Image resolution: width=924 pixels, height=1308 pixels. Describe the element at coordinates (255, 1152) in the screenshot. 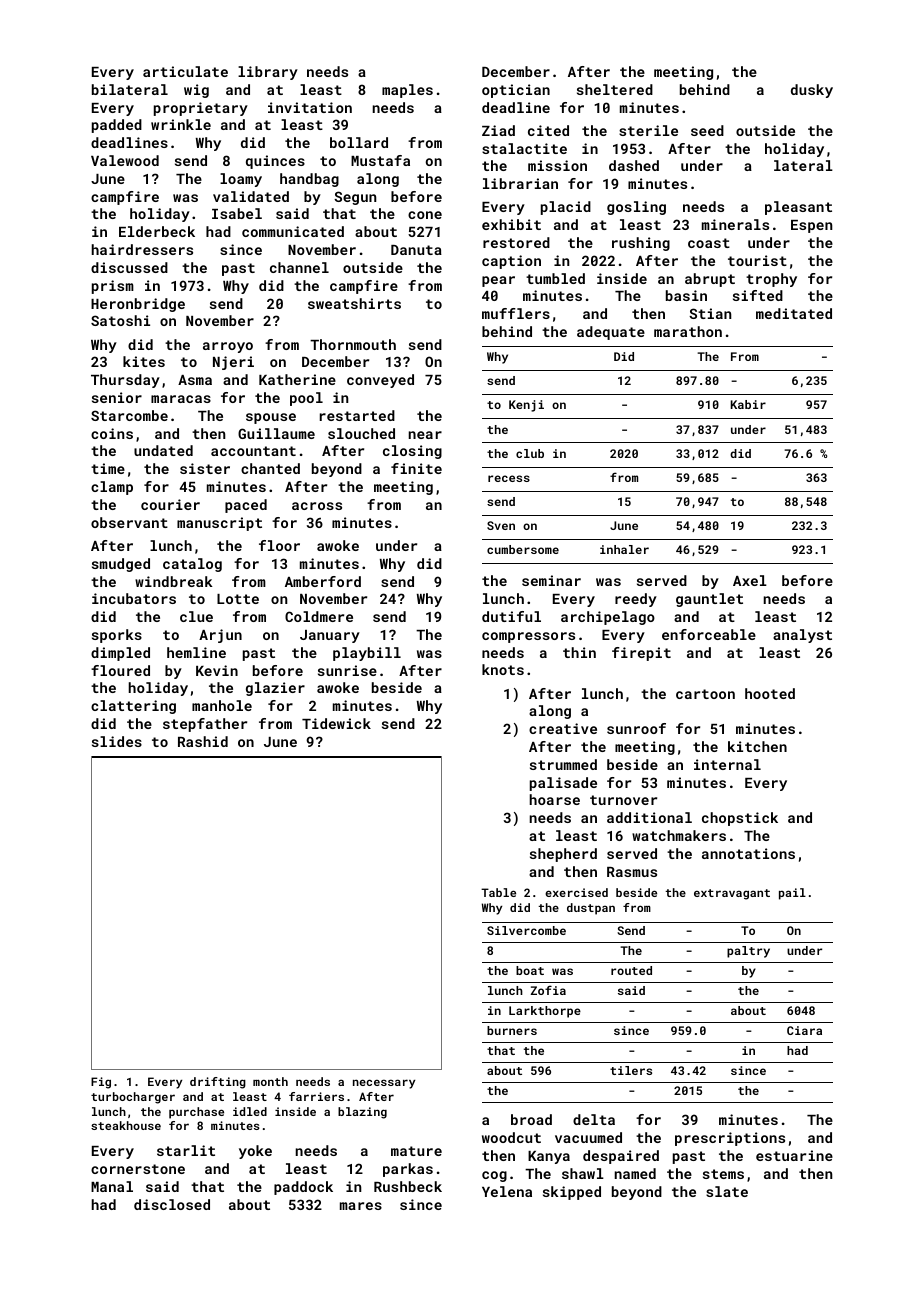

I see `yoke` at that location.
